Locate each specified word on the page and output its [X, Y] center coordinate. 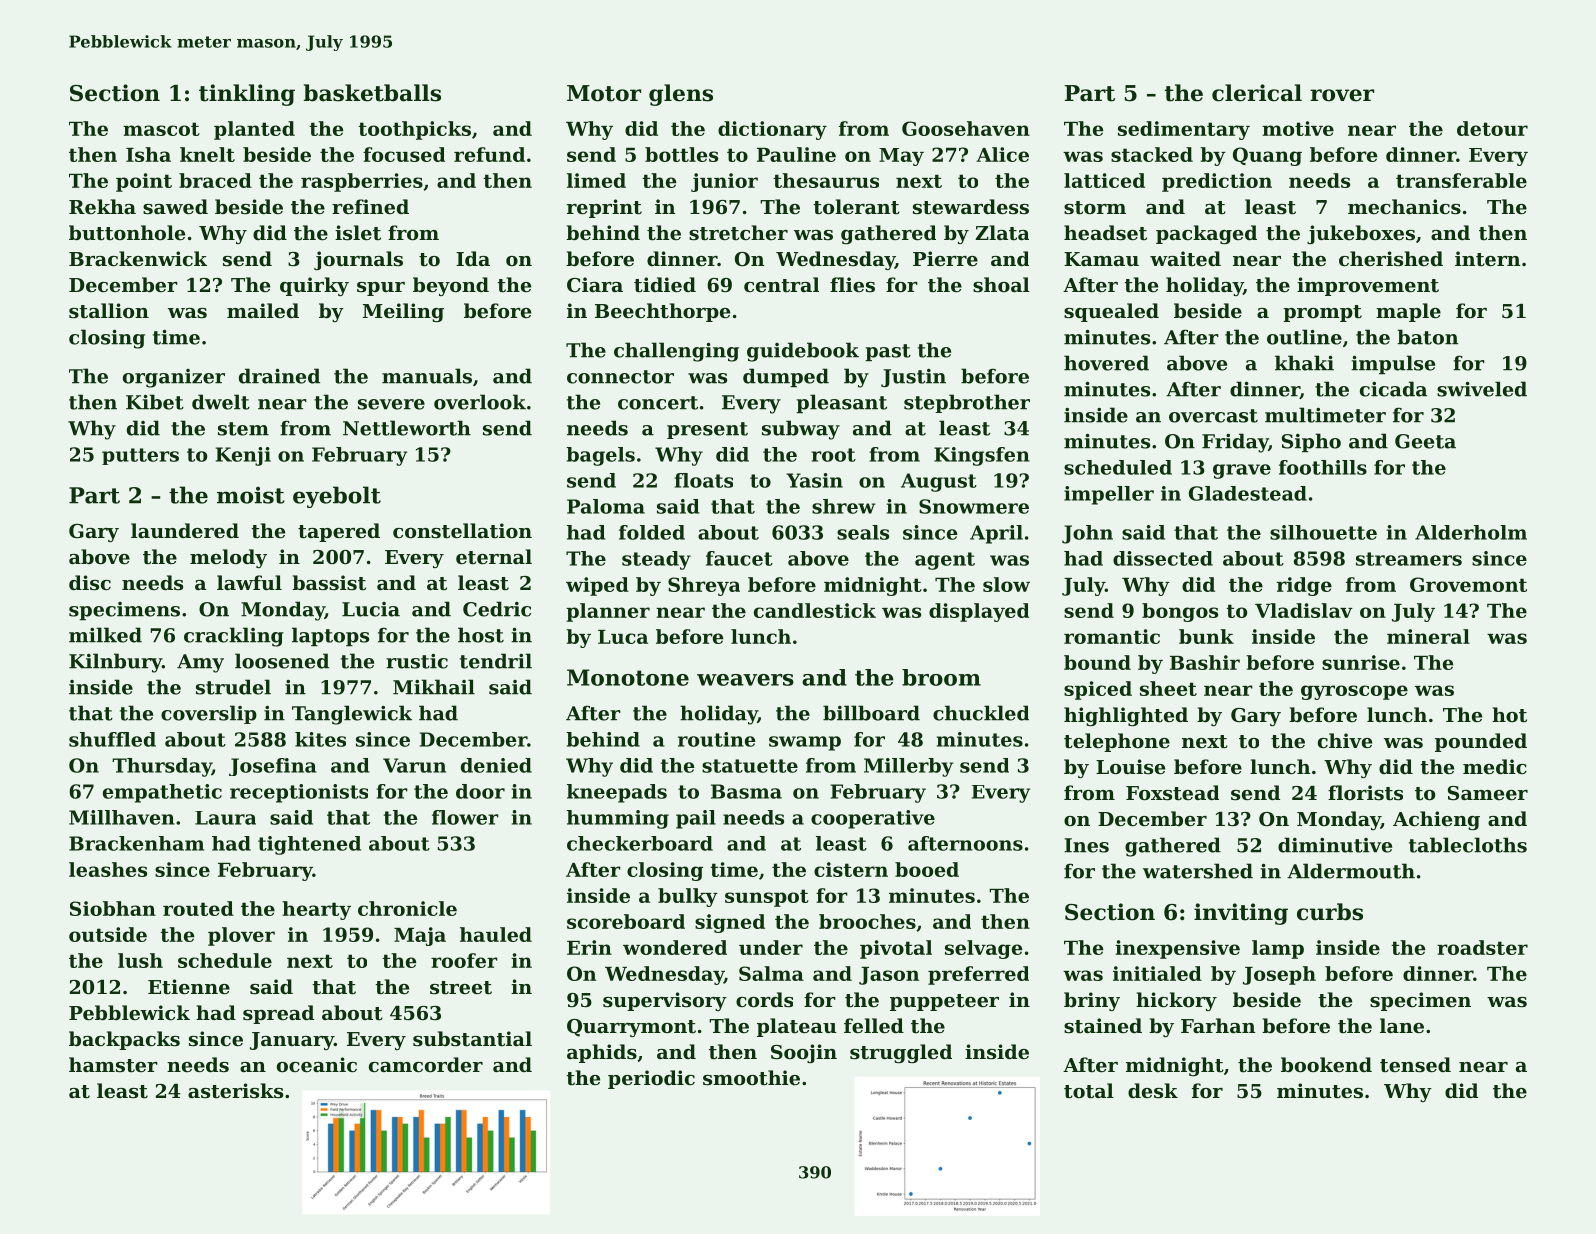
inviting [1241, 914]
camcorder [426, 1065]
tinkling [247, 95]
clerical [1257, 93]
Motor [604, 93]
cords [764, 1000]
